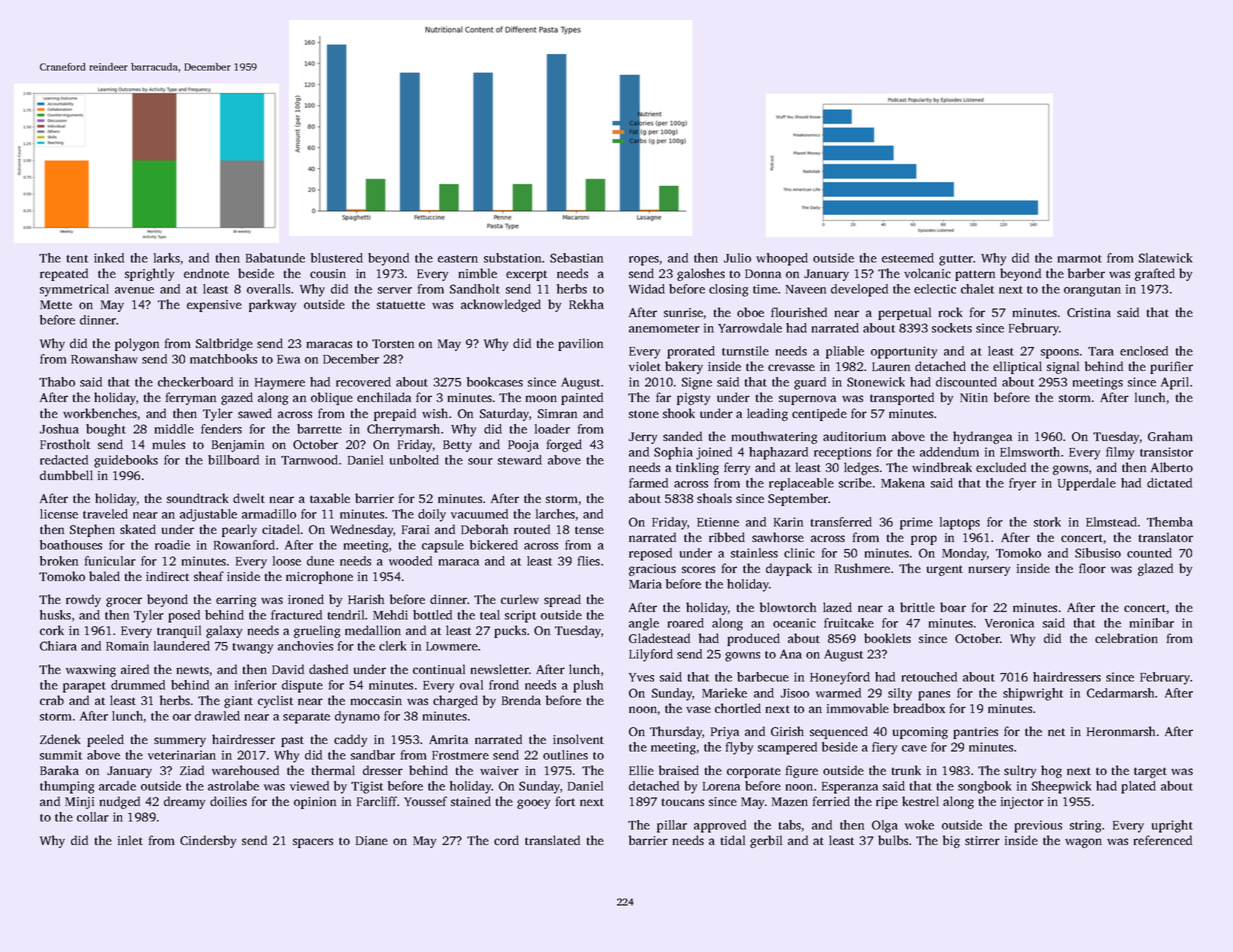 The height and width of the document is (952, 1233). What do you see at coordinates (850, 788) in the document?
I see `Esperanza` at bounding box center [850, 788].
